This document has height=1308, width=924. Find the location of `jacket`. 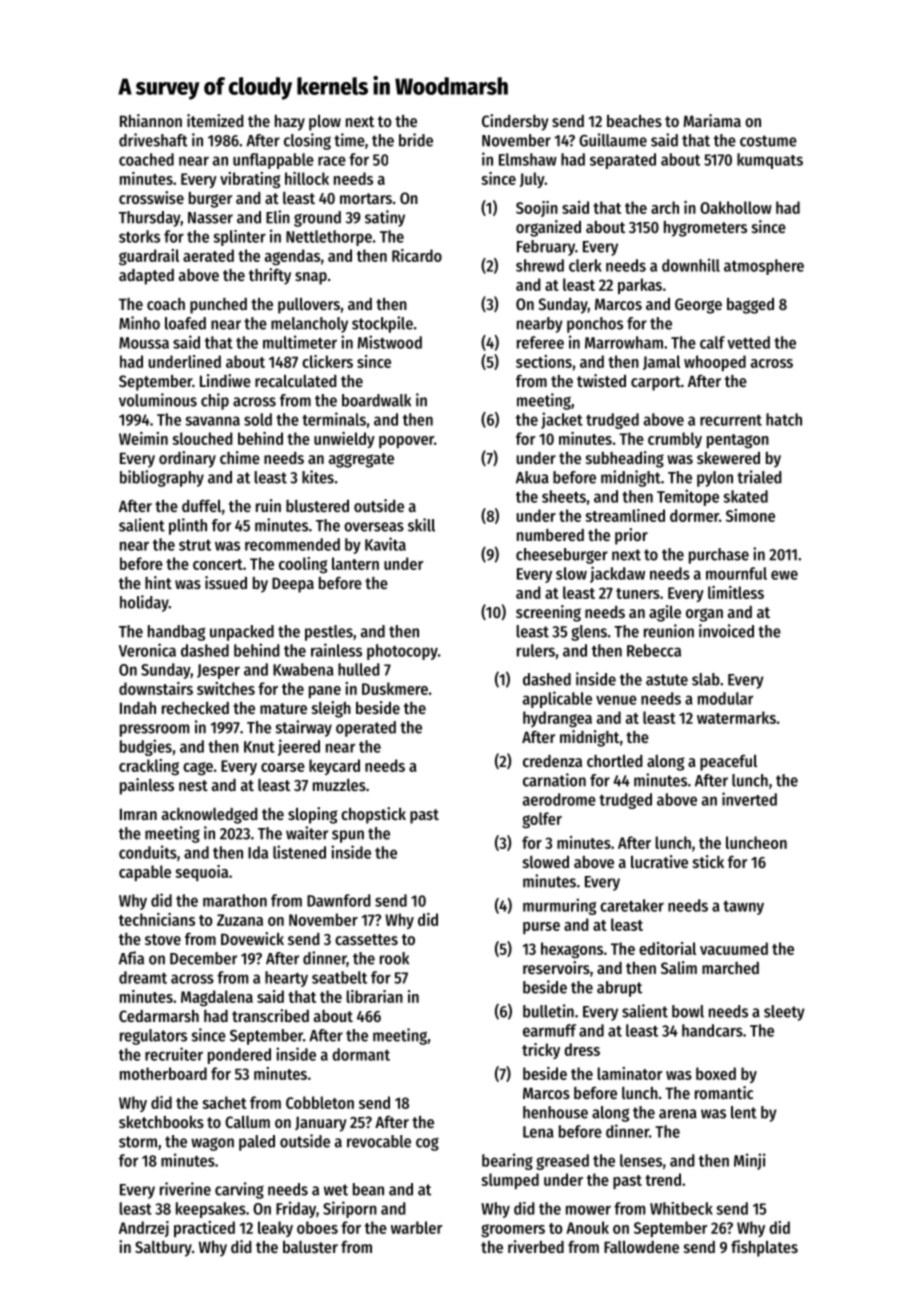

jacket is located at coordinates (562, 420).
